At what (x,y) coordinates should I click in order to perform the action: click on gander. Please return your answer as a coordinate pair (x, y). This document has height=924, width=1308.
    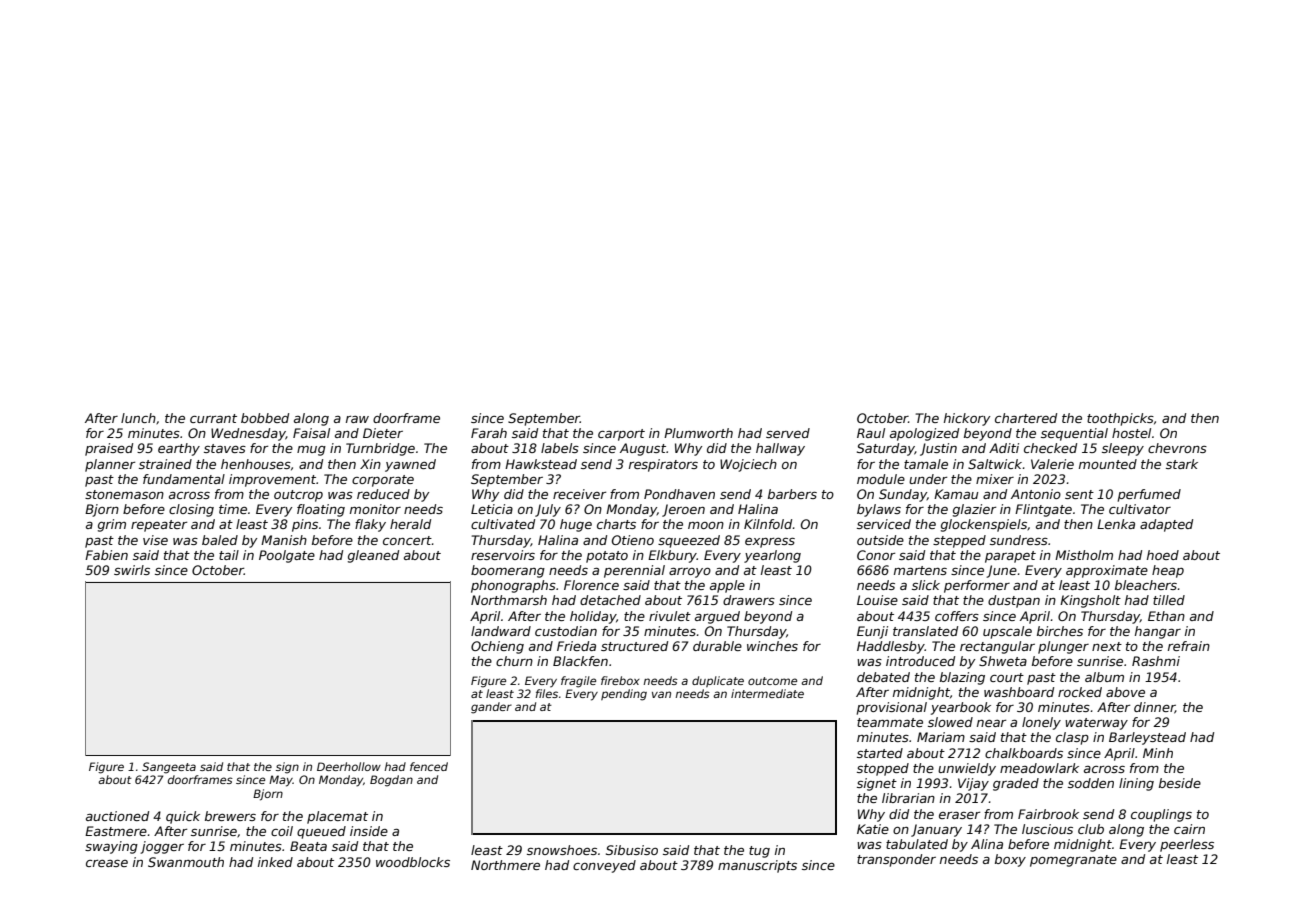
    Looking at the image, I should click on (491, 708).
